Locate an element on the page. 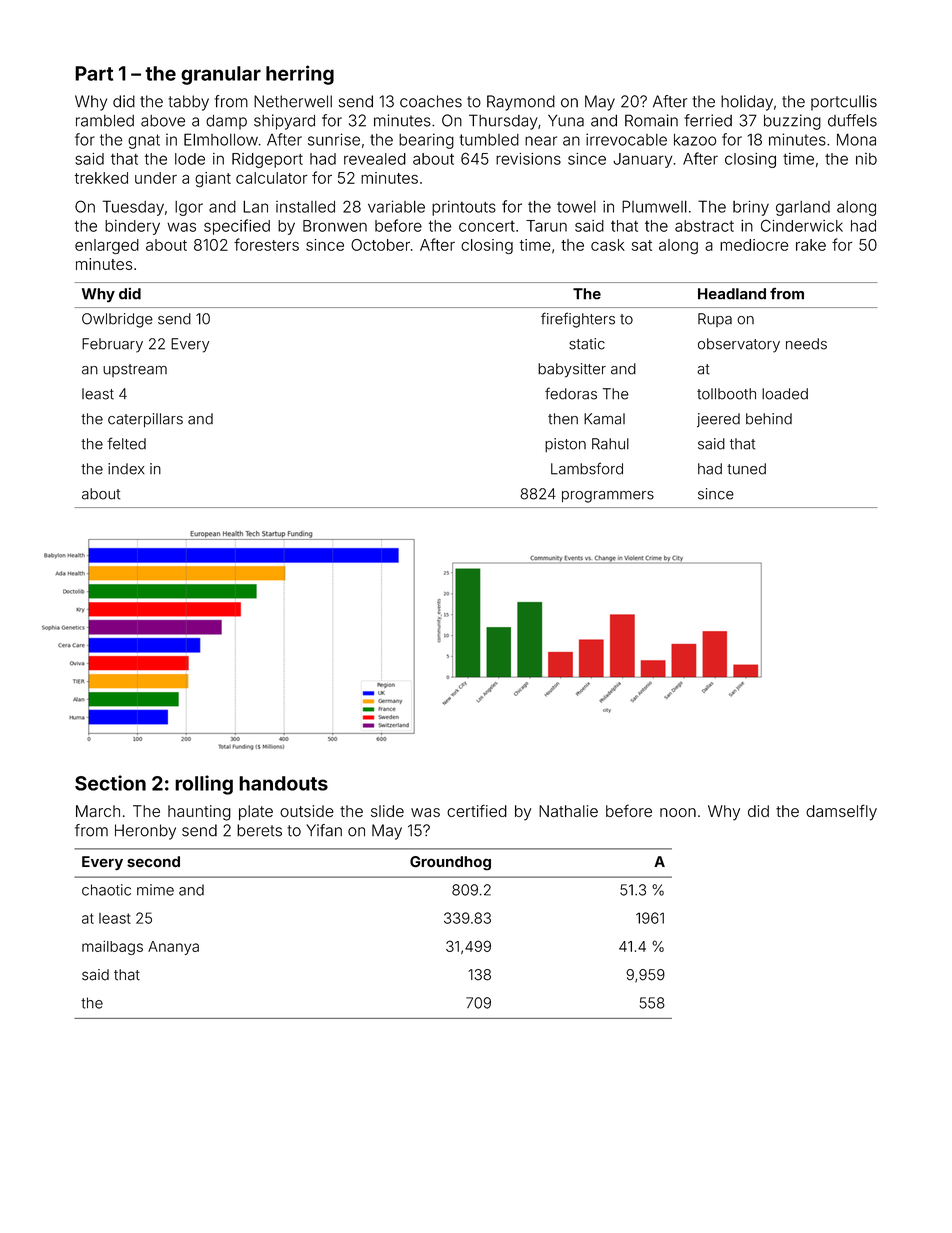 The height and width of the image is (1233, 952). index is located at coordinates (126, 469).
